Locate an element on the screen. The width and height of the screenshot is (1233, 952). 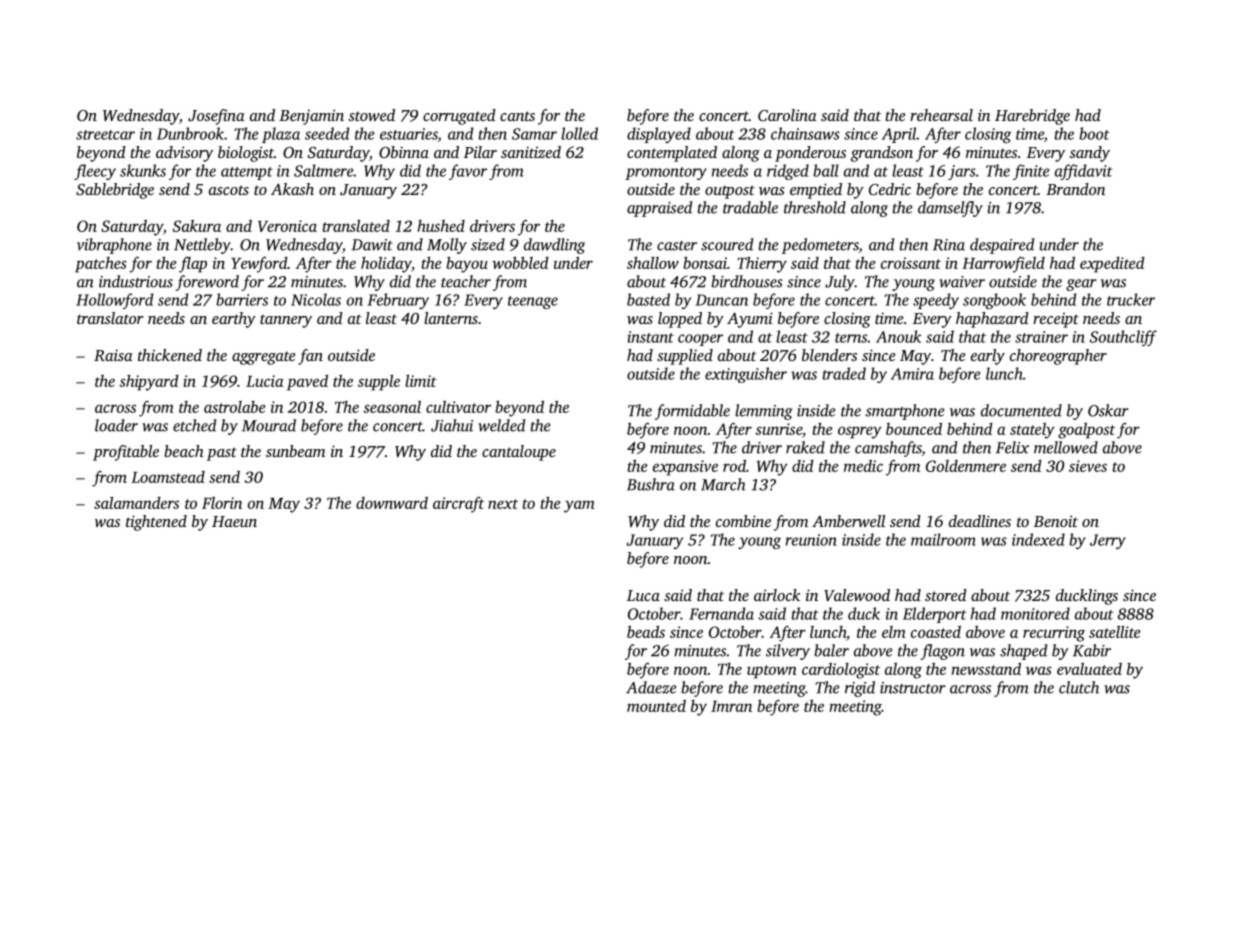
Cedric is located at coordinates (890, 189).
